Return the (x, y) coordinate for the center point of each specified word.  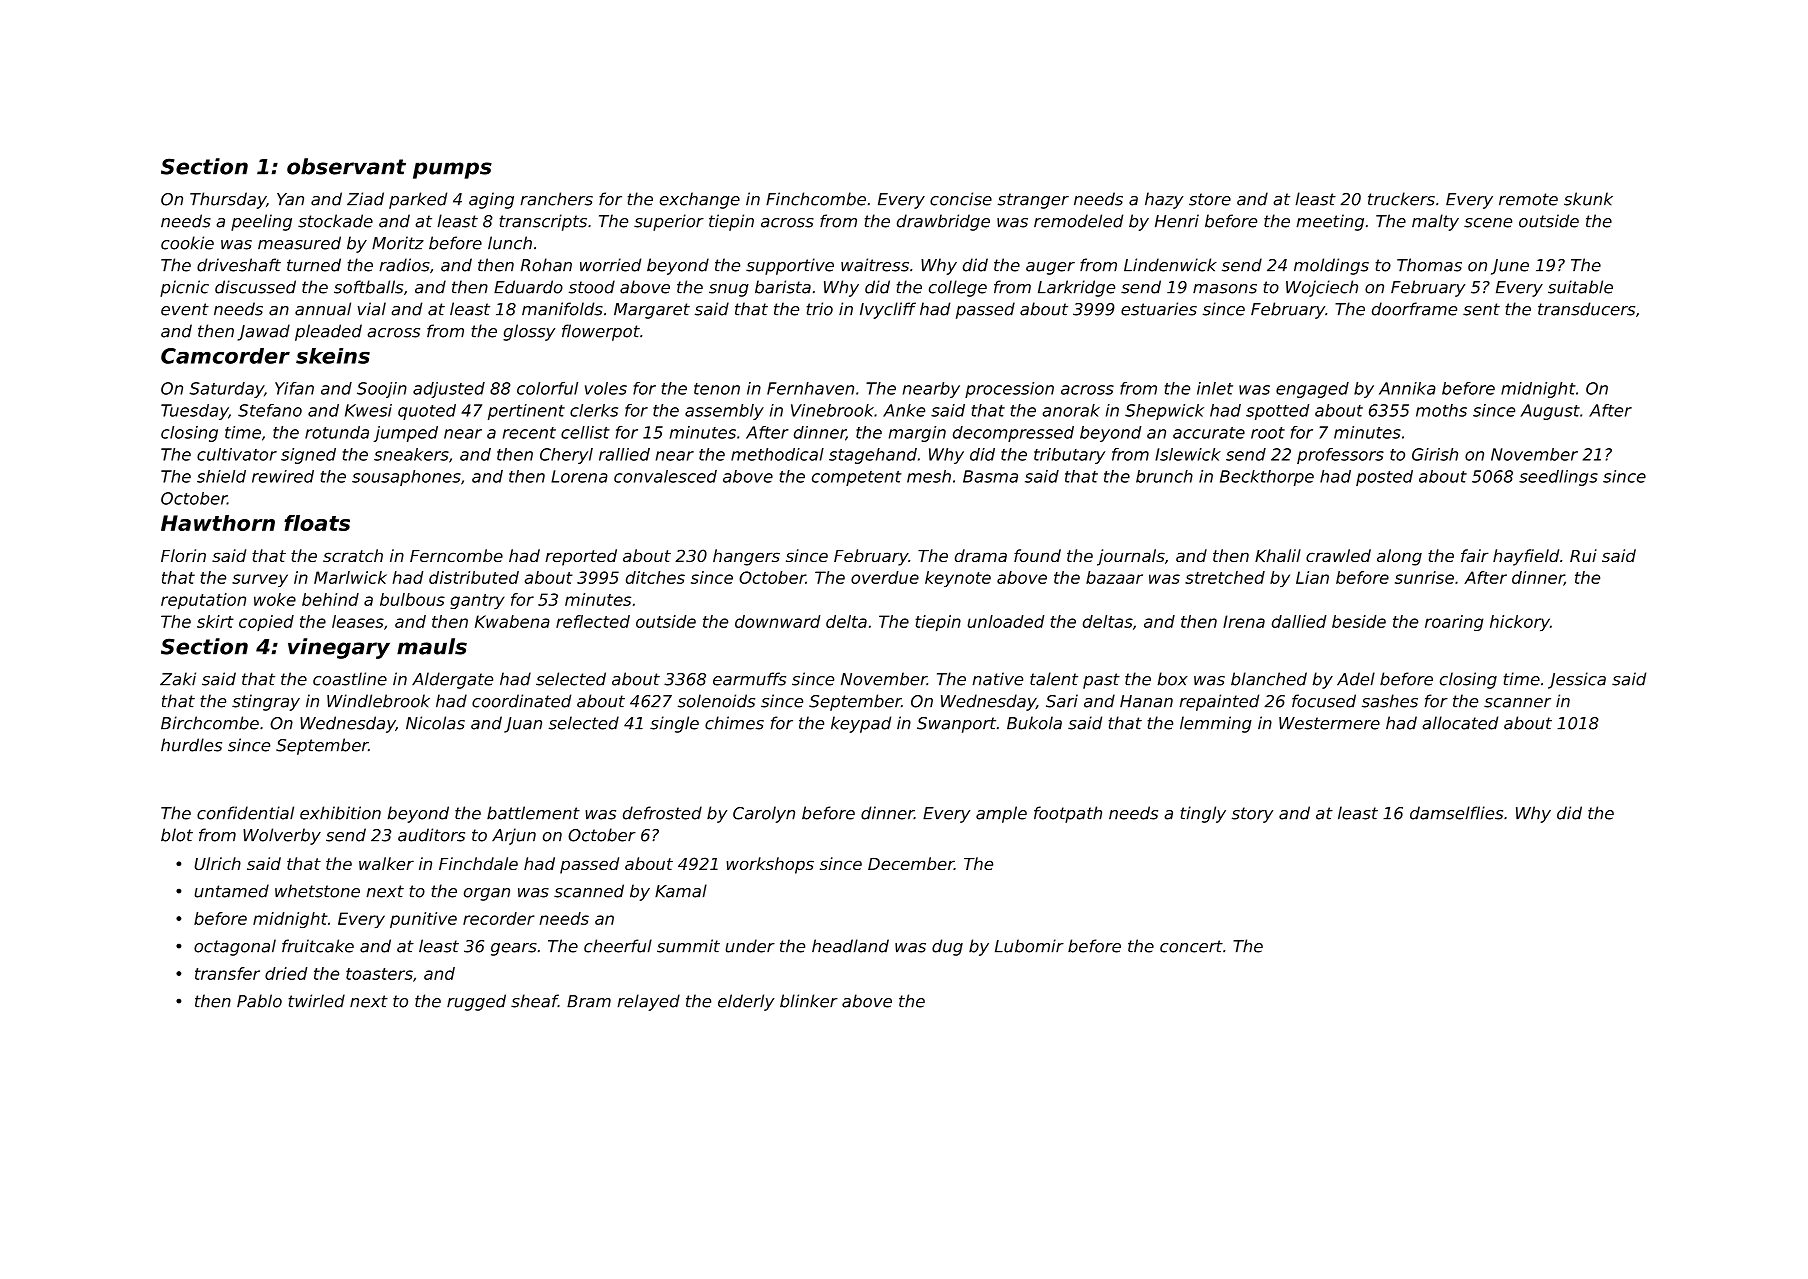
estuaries (1159, 309)
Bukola (1034, 723)
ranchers (556, 199)
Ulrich (217, 863)
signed (308, 456)
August (1550, 412)
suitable (1580, 287)
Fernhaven (810, 388)
